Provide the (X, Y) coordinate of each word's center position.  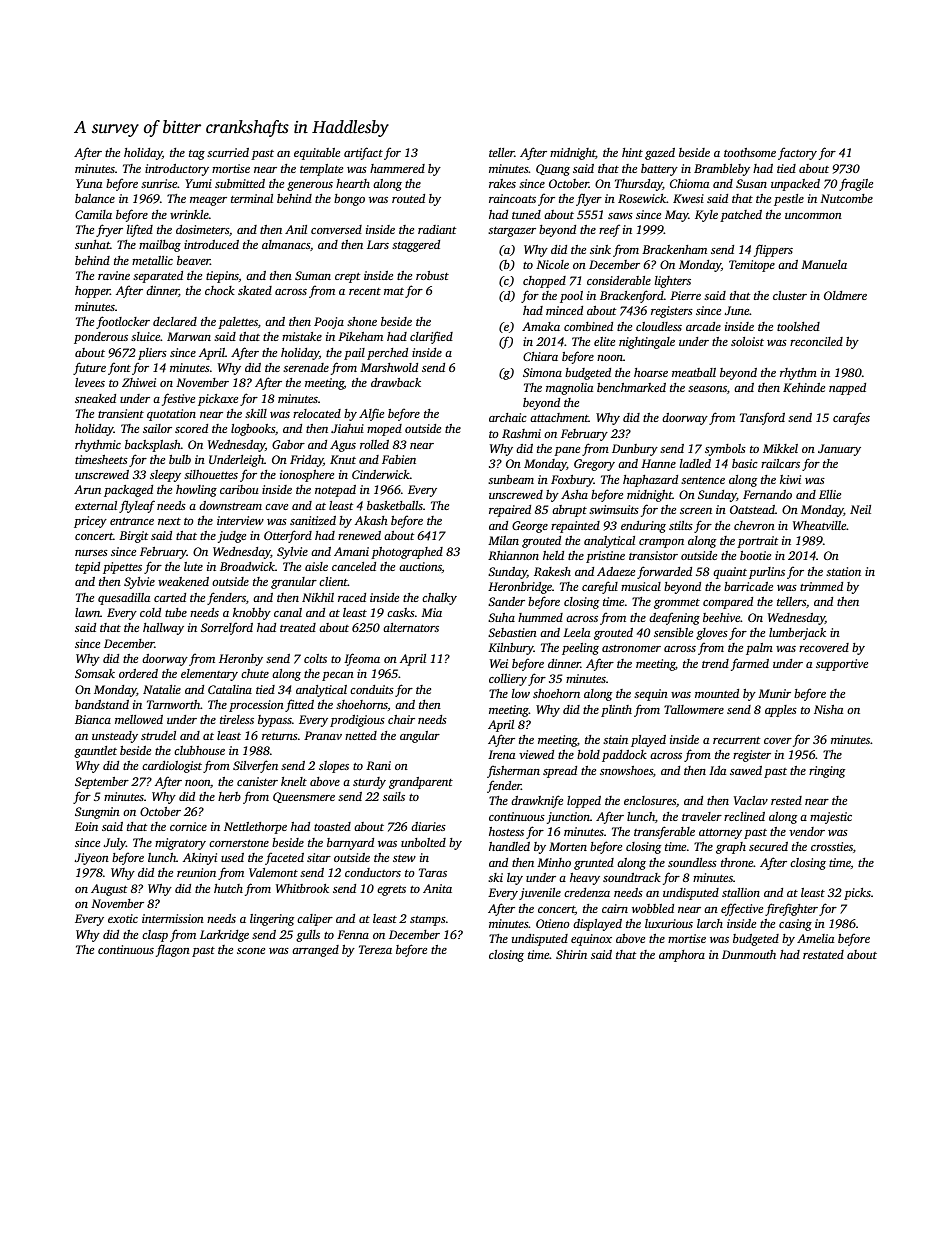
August (109, 890)
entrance (132, 521)
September (102, 783)
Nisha (828, 709)
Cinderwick (381, 474)
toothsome (750, 152)
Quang (553, 170)
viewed (536, 754)
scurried (228, 152)
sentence (703, 480)
